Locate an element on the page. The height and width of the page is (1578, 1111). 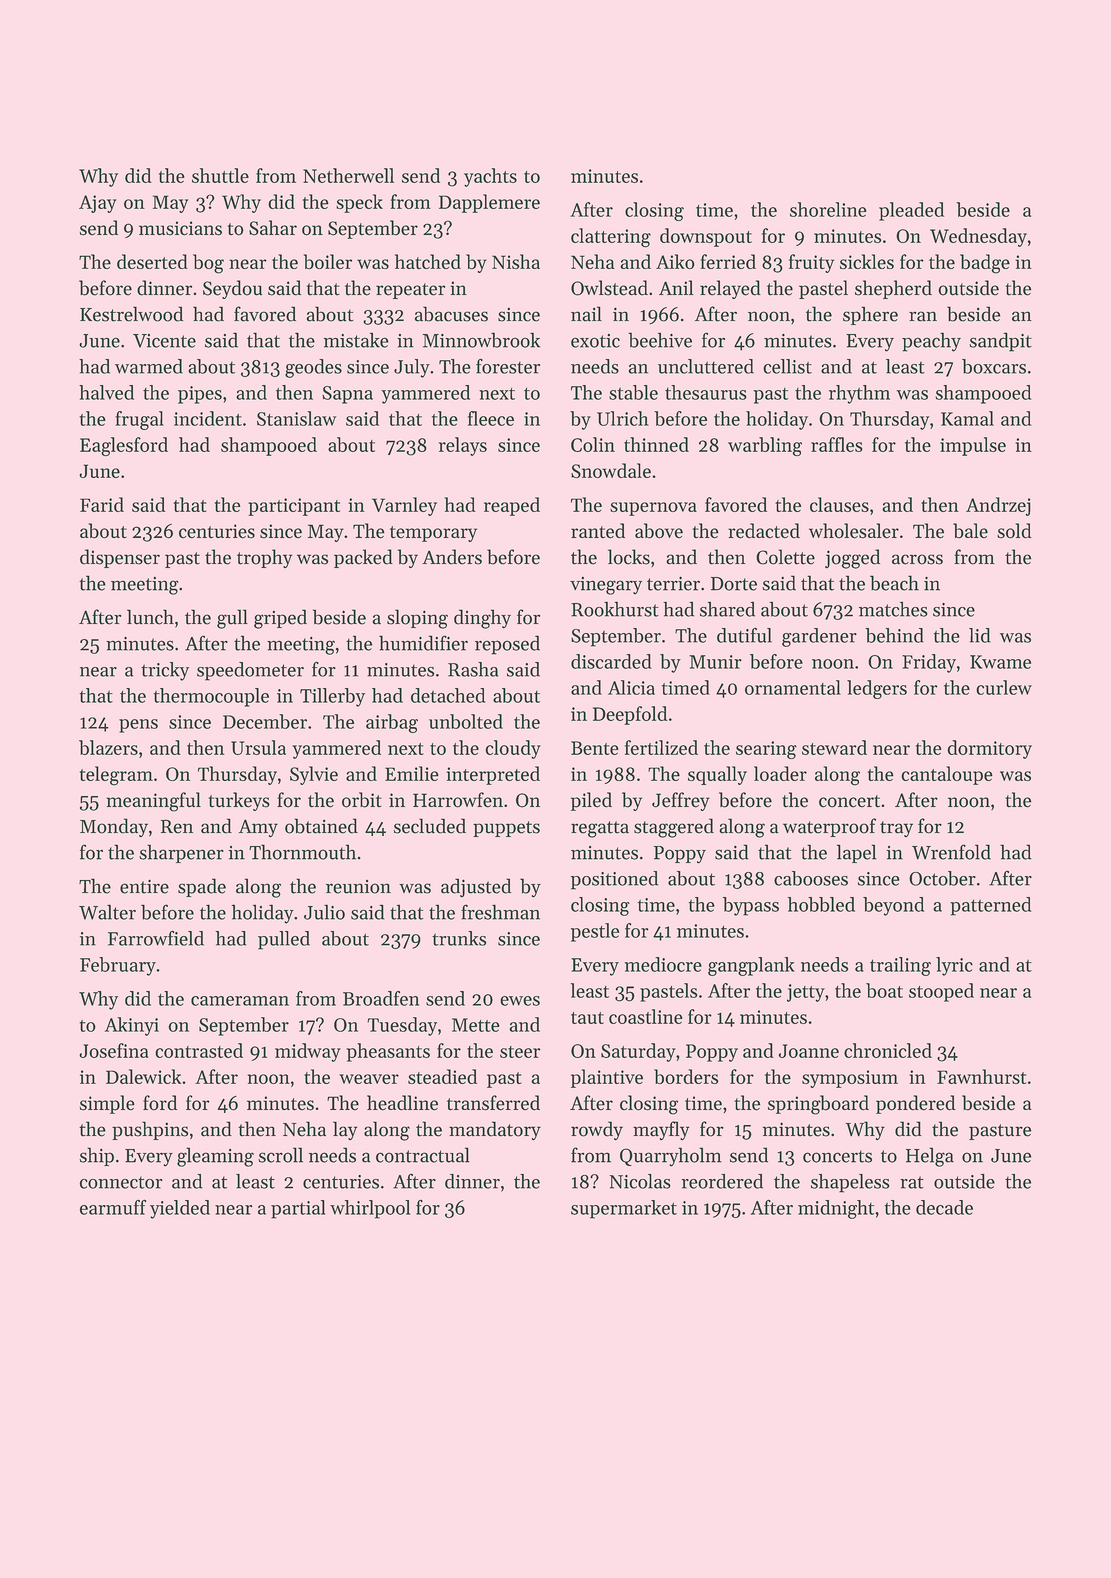
Broadfen is located at coordinates (381, 998).
